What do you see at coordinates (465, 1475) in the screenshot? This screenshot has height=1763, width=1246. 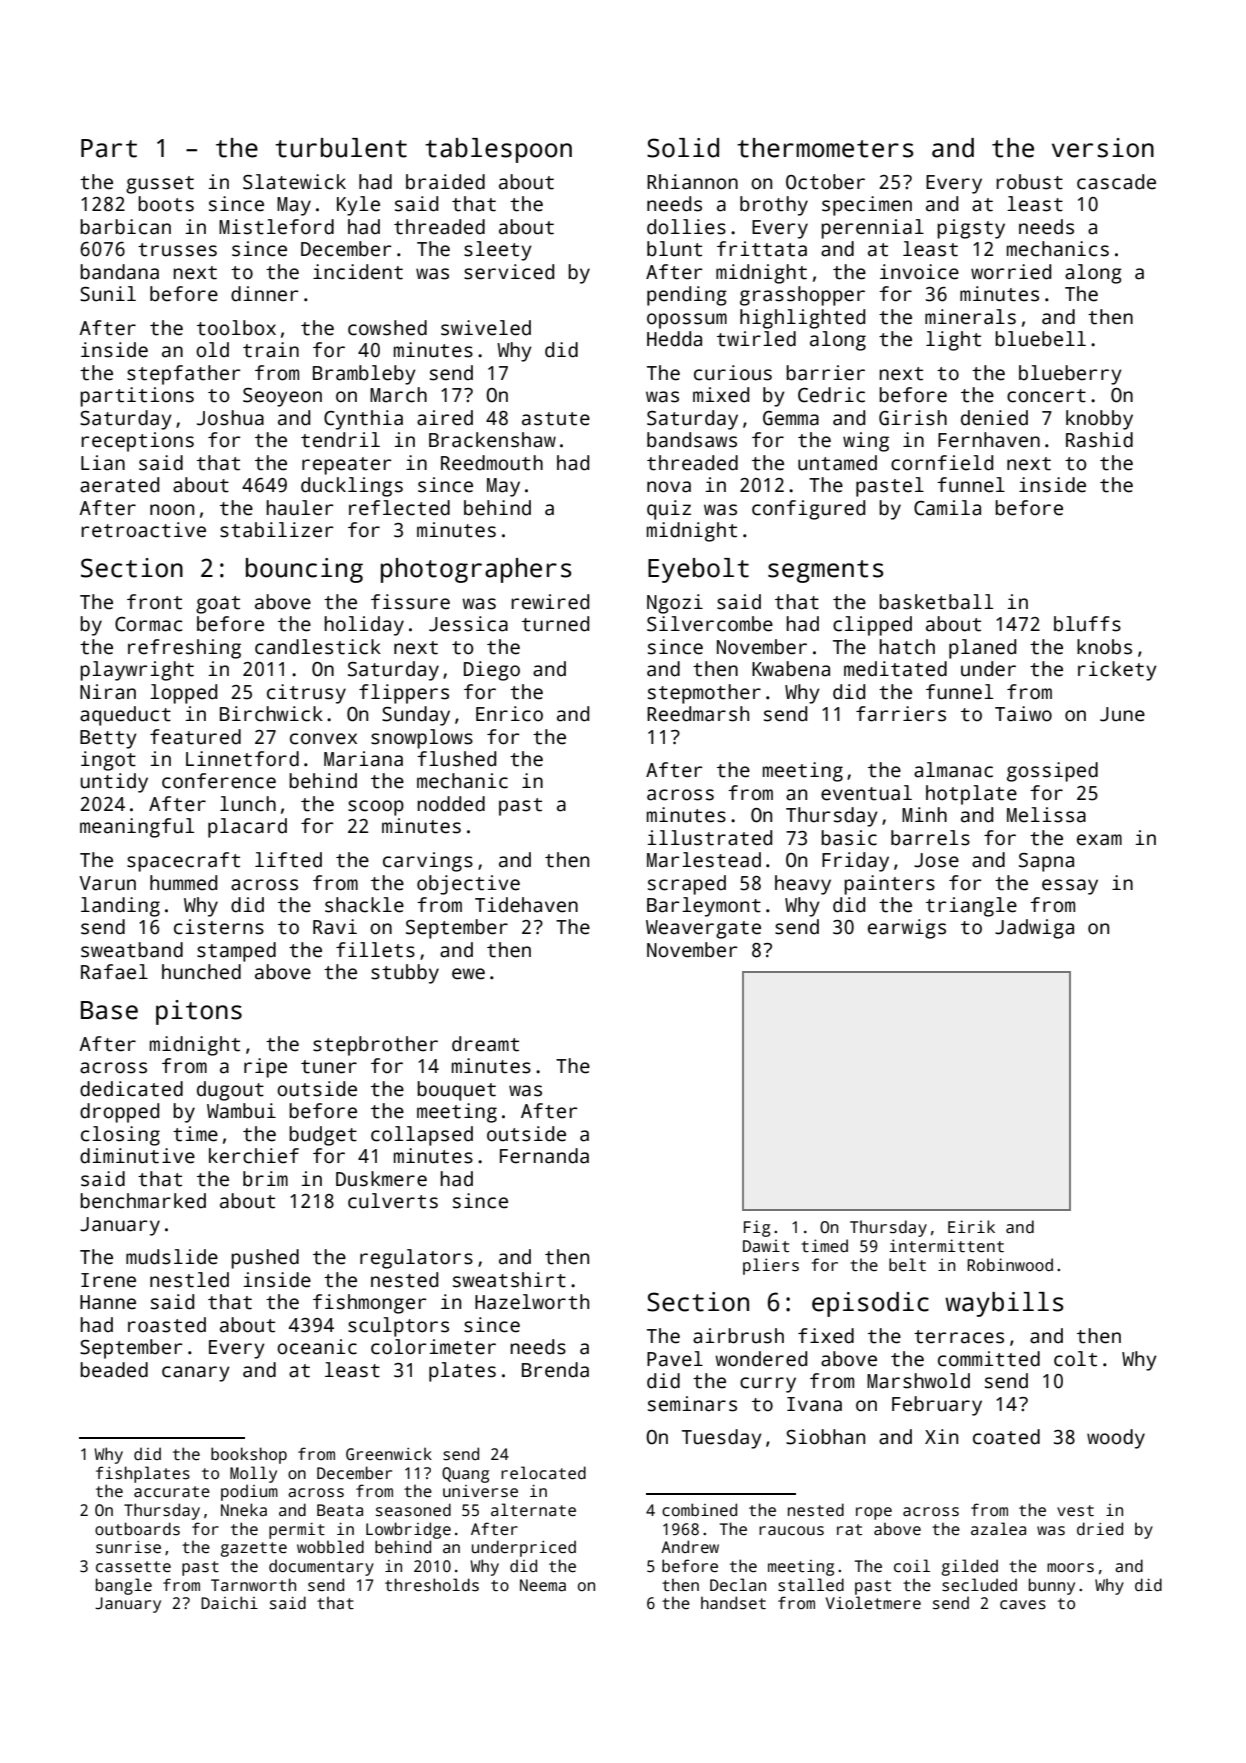 I see `Quang` at bounding box center [465, 1475].
